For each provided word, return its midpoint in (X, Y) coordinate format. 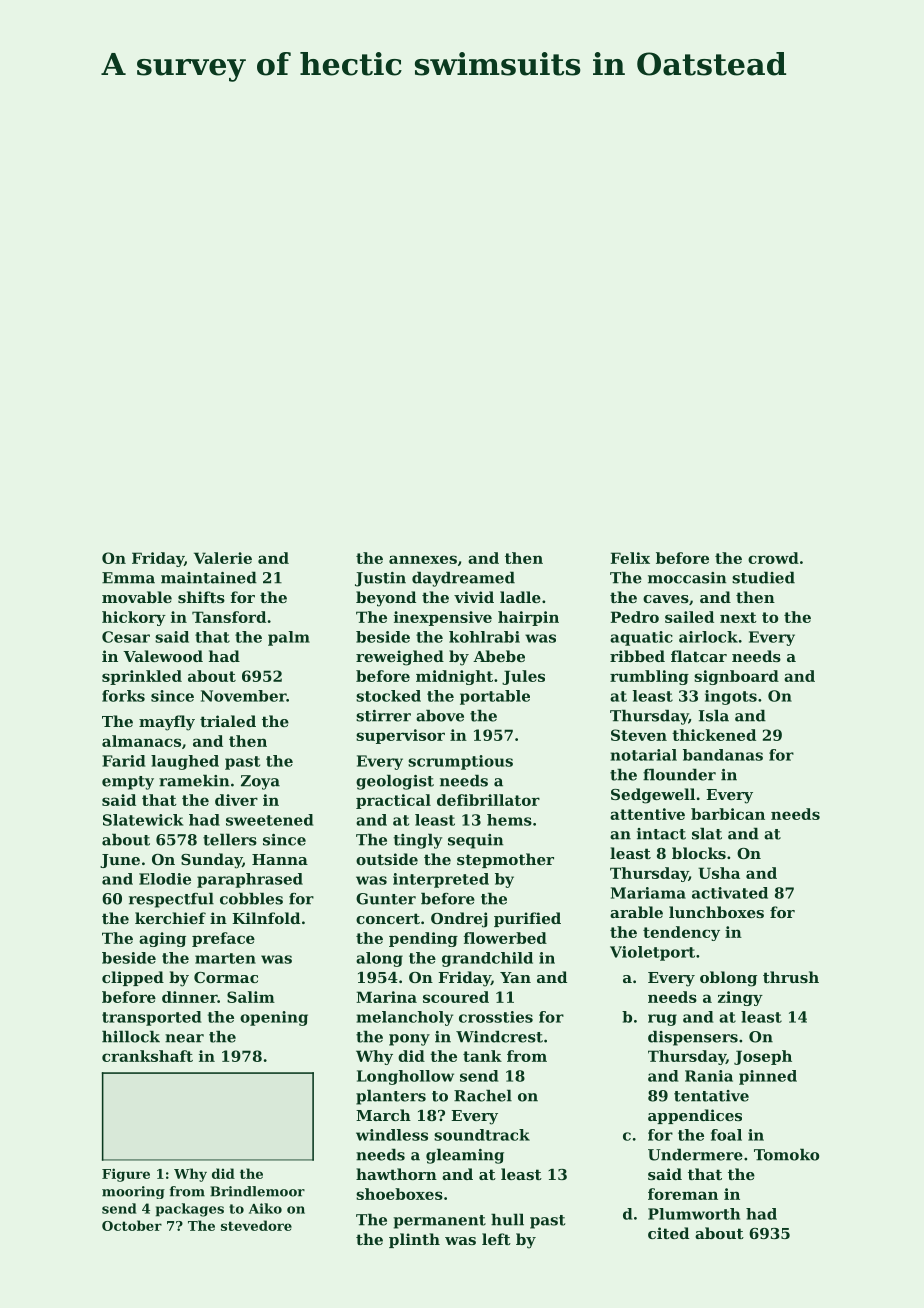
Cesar (126, 637)
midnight (454, 677)
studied (763, 577)
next (738, 617)
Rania (709, 1076)
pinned (768, 1077)
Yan (515, 977)
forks (123, 696)
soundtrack (482, 1135)
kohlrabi (484, 637)
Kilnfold (266, 918)
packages (190, 1210)
